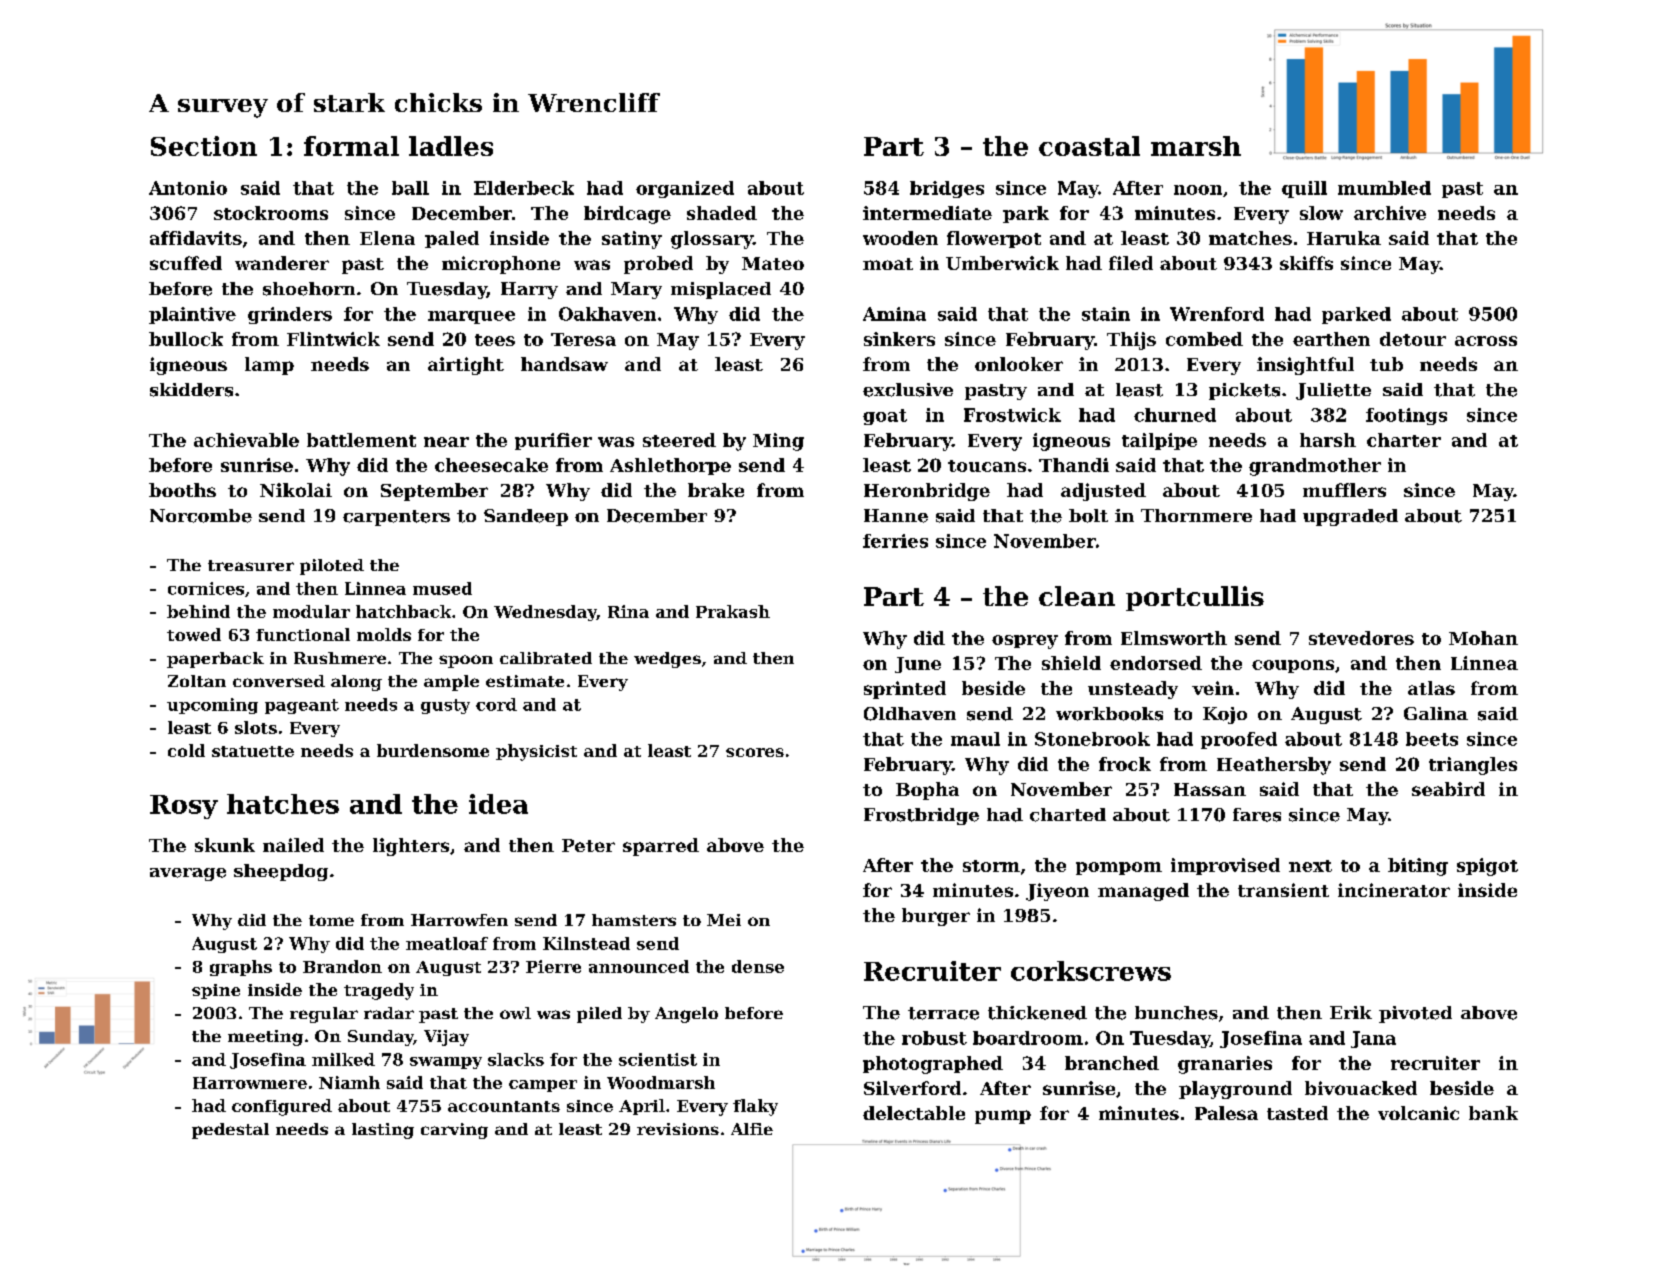  I want to click on carving, so click(454, 1131).
